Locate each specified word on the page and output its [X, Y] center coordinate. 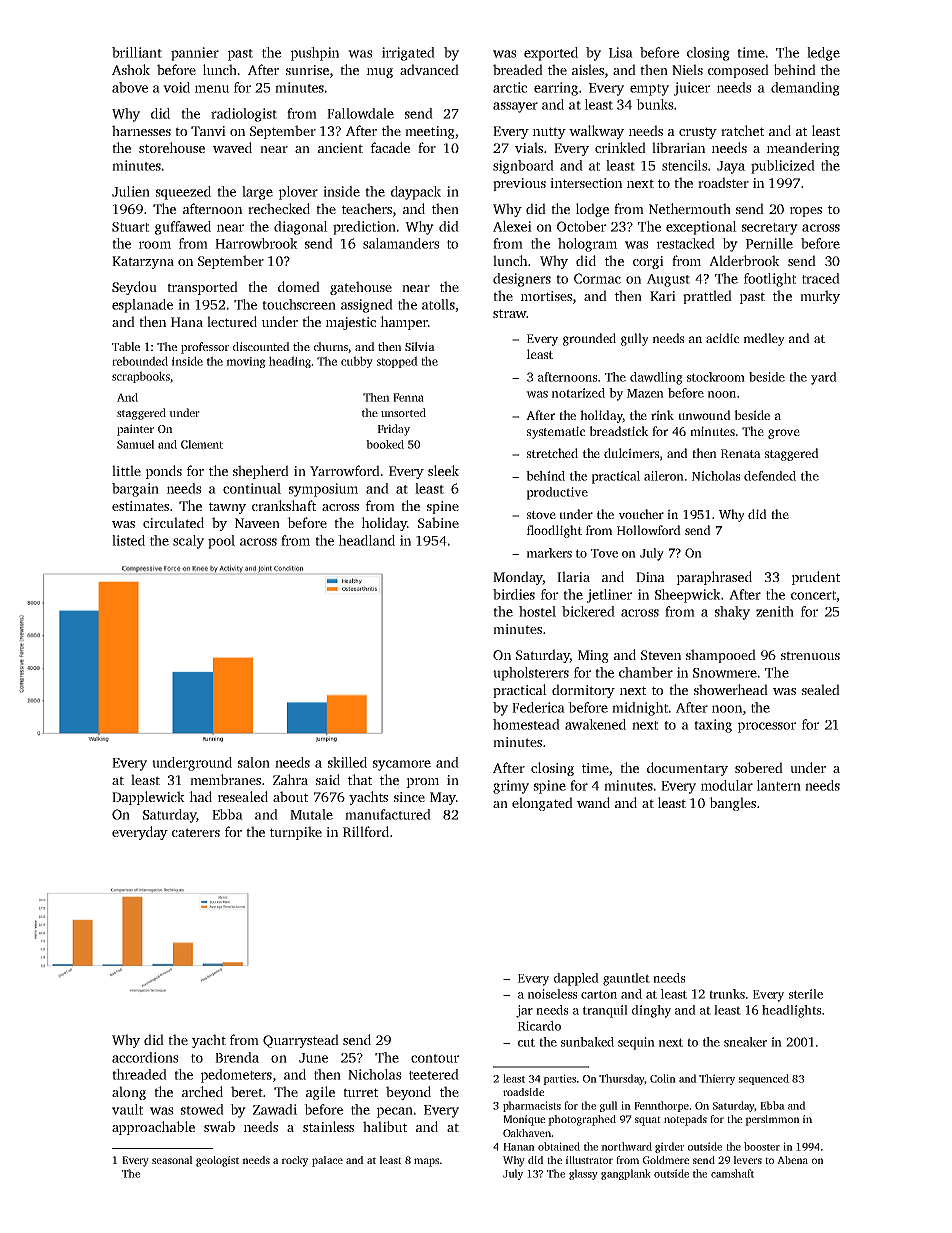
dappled [576, 979]
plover [298, 193]
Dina [650, 577]
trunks [727, 994]
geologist [217, 1161]
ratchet [742, 130]
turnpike [296, 833]
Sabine [438, 522]
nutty [549, 133]
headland [366, 540]
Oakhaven [527, 1133]
